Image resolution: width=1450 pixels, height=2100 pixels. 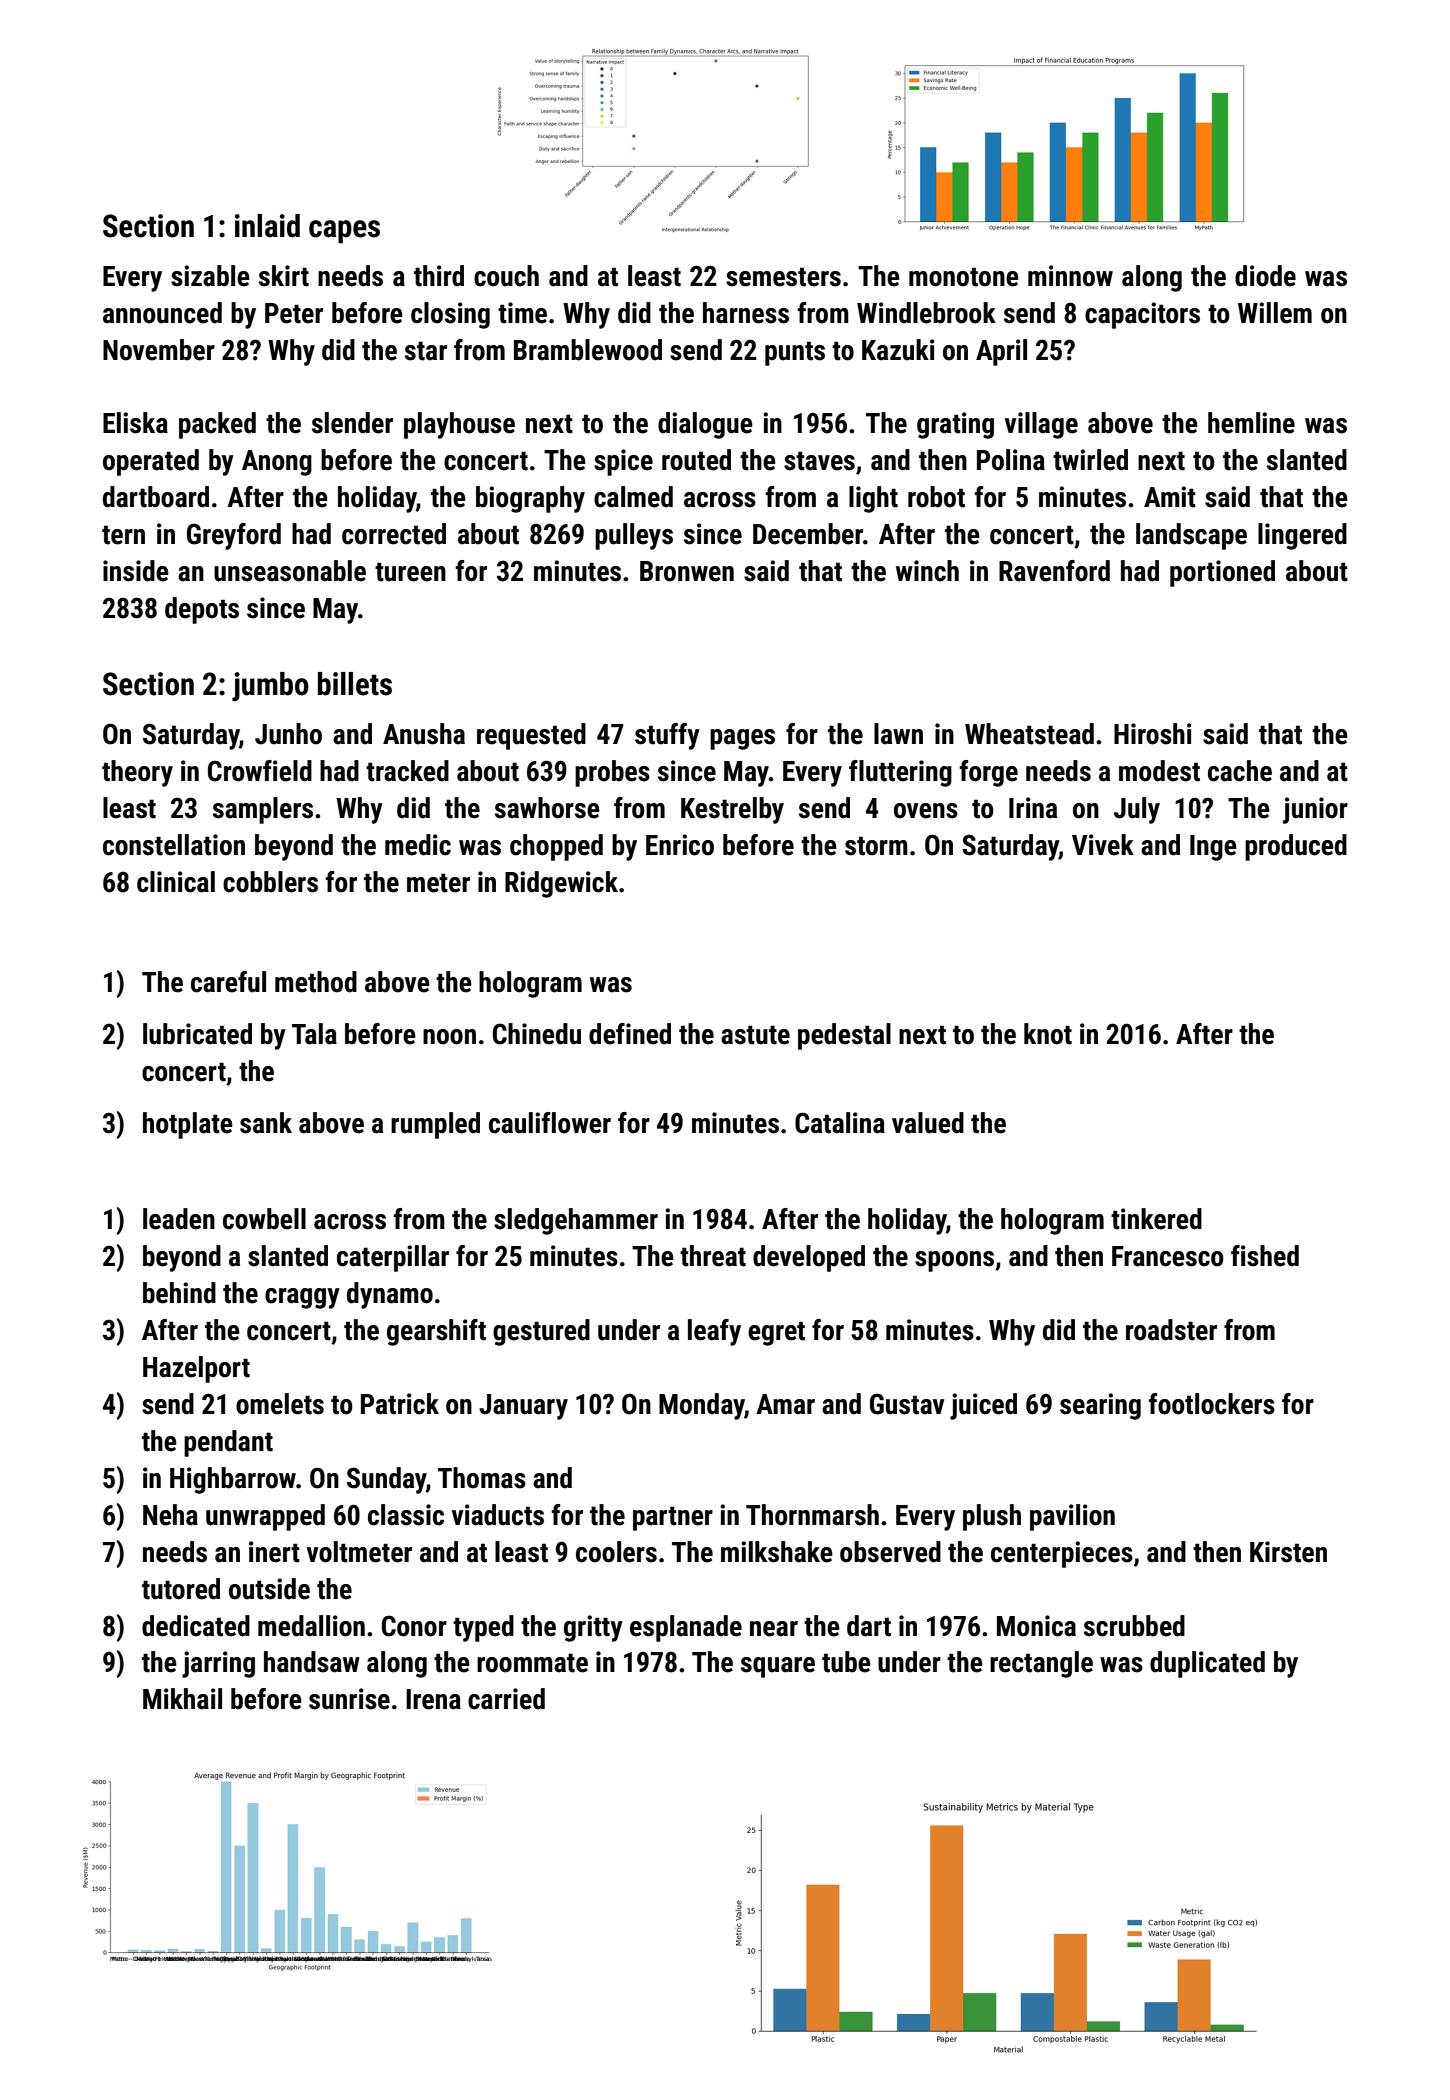 I want to click on developed, so click(x=809, y=1258).
